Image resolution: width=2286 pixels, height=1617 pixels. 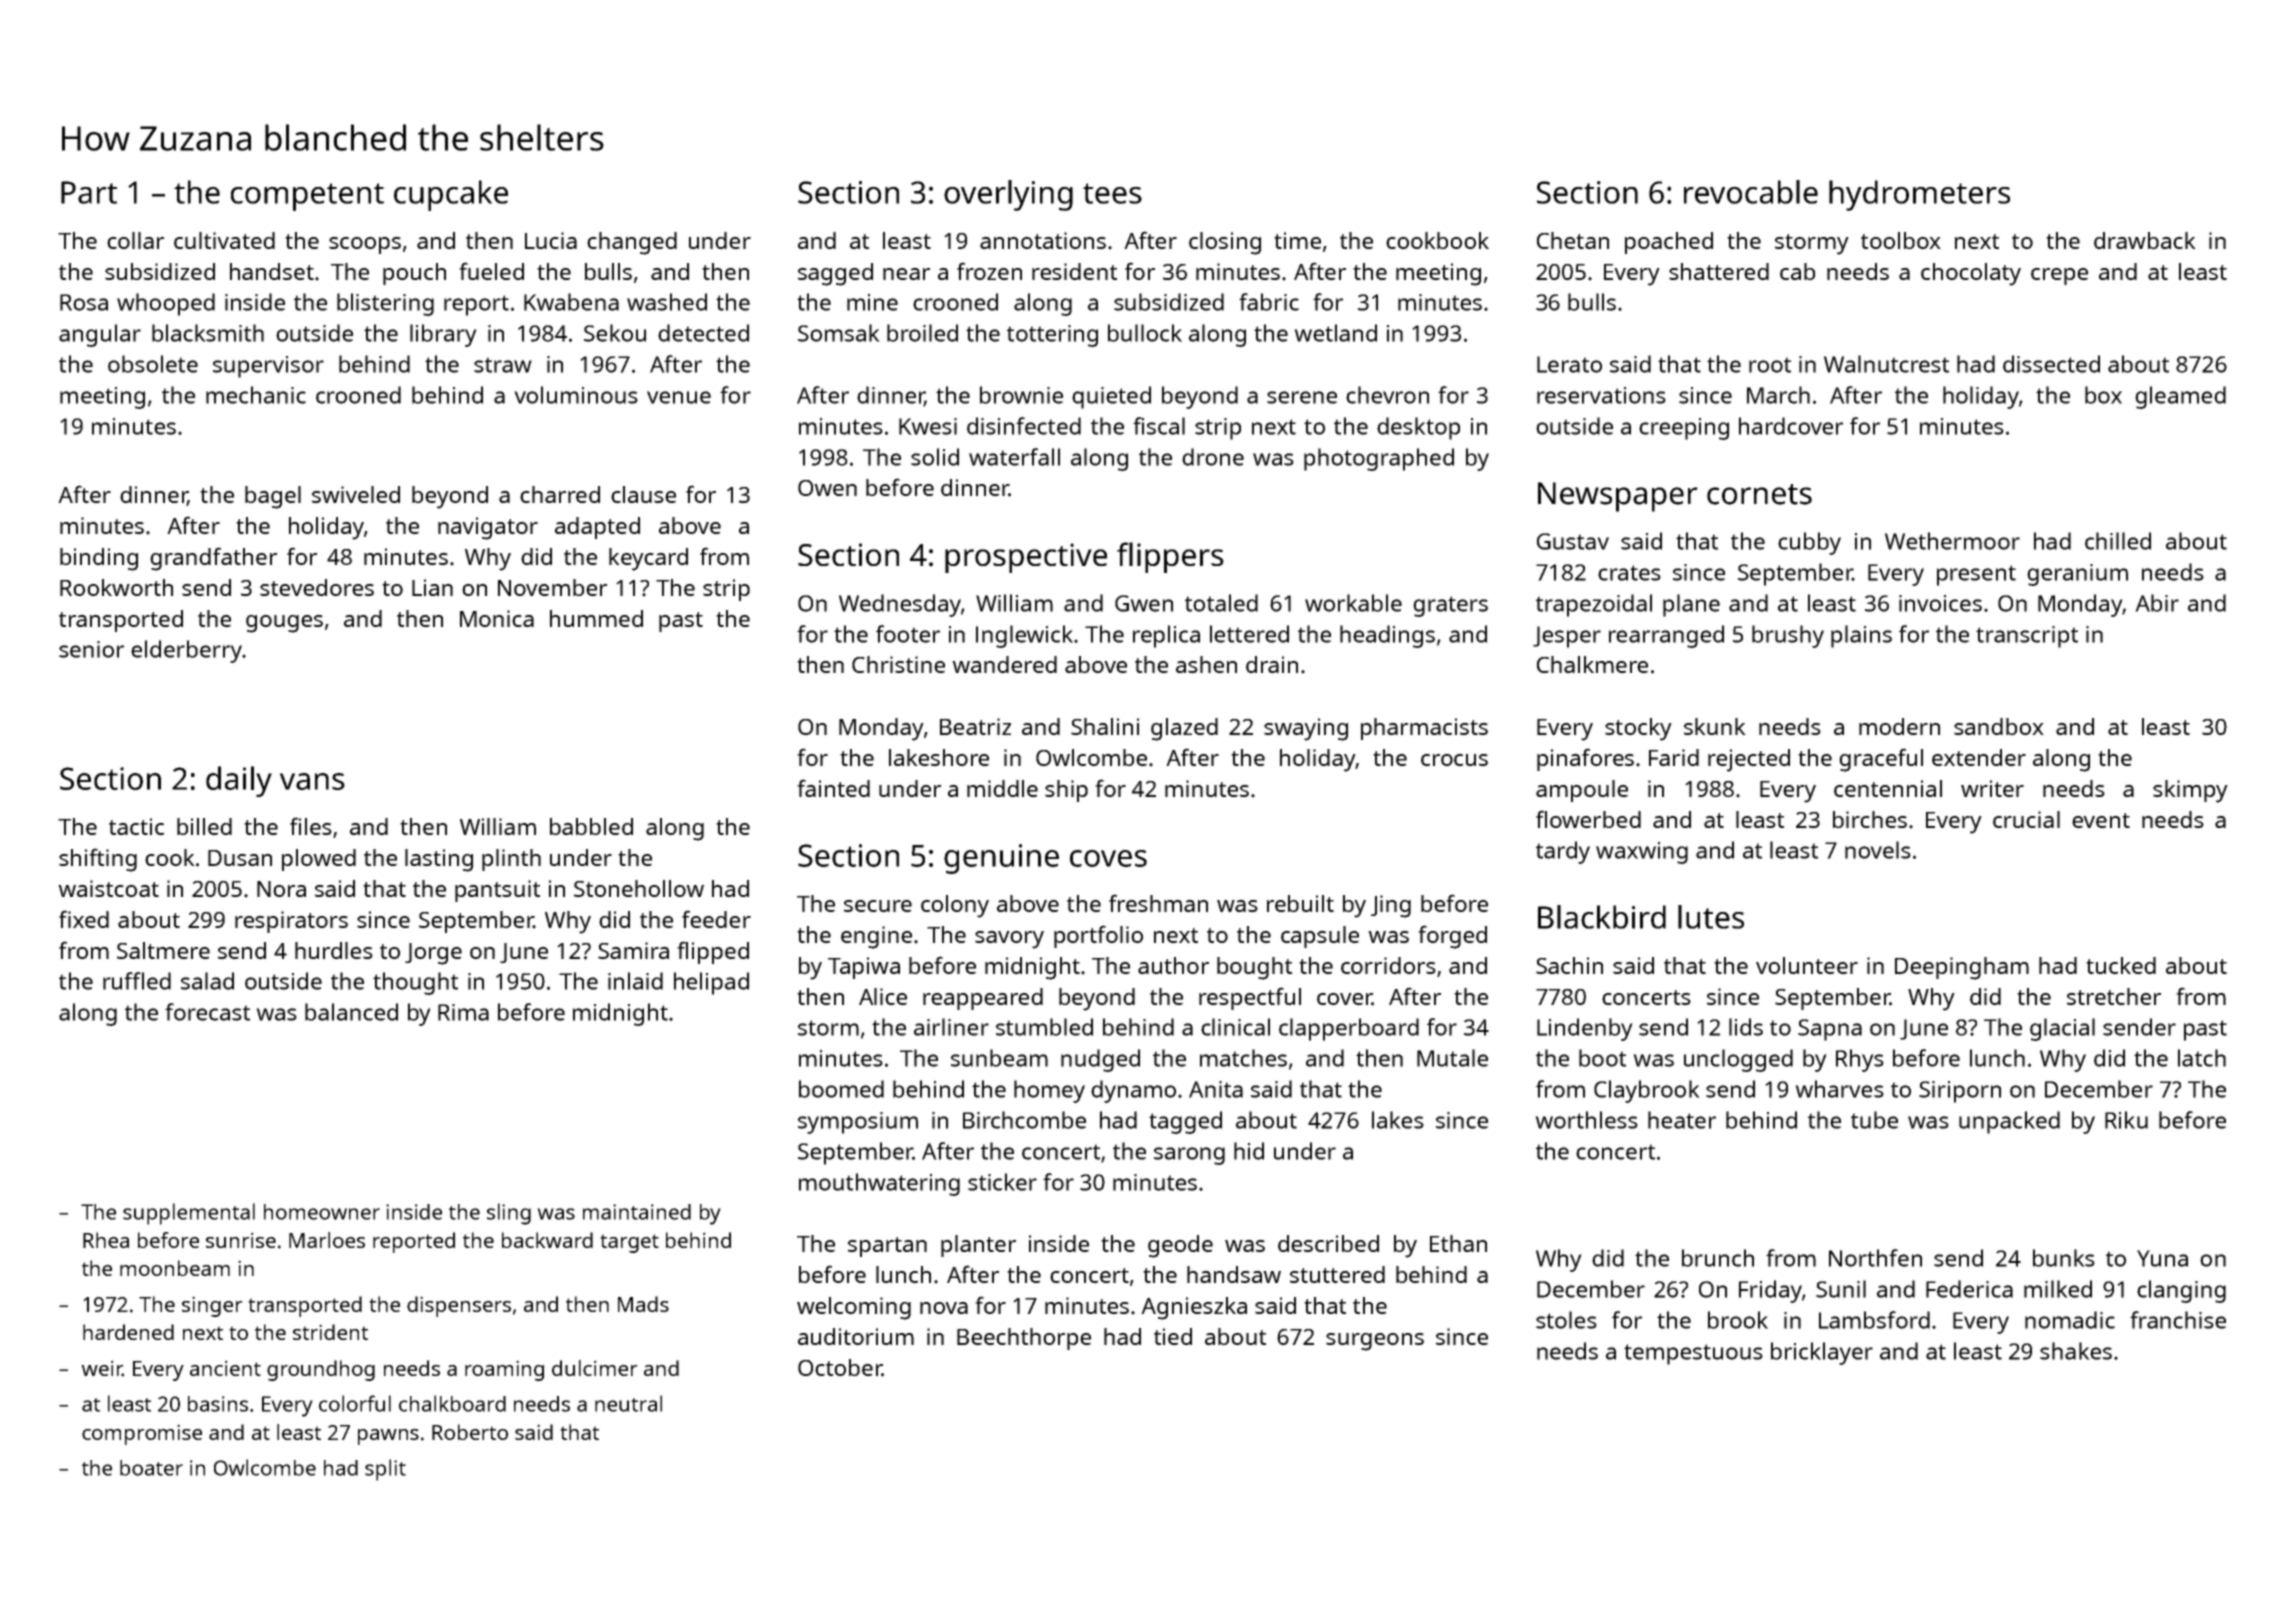 What do you see at coordinates (1216, 1089) in the image?
I see `Anita` at bounding box center [1216, 1089].
